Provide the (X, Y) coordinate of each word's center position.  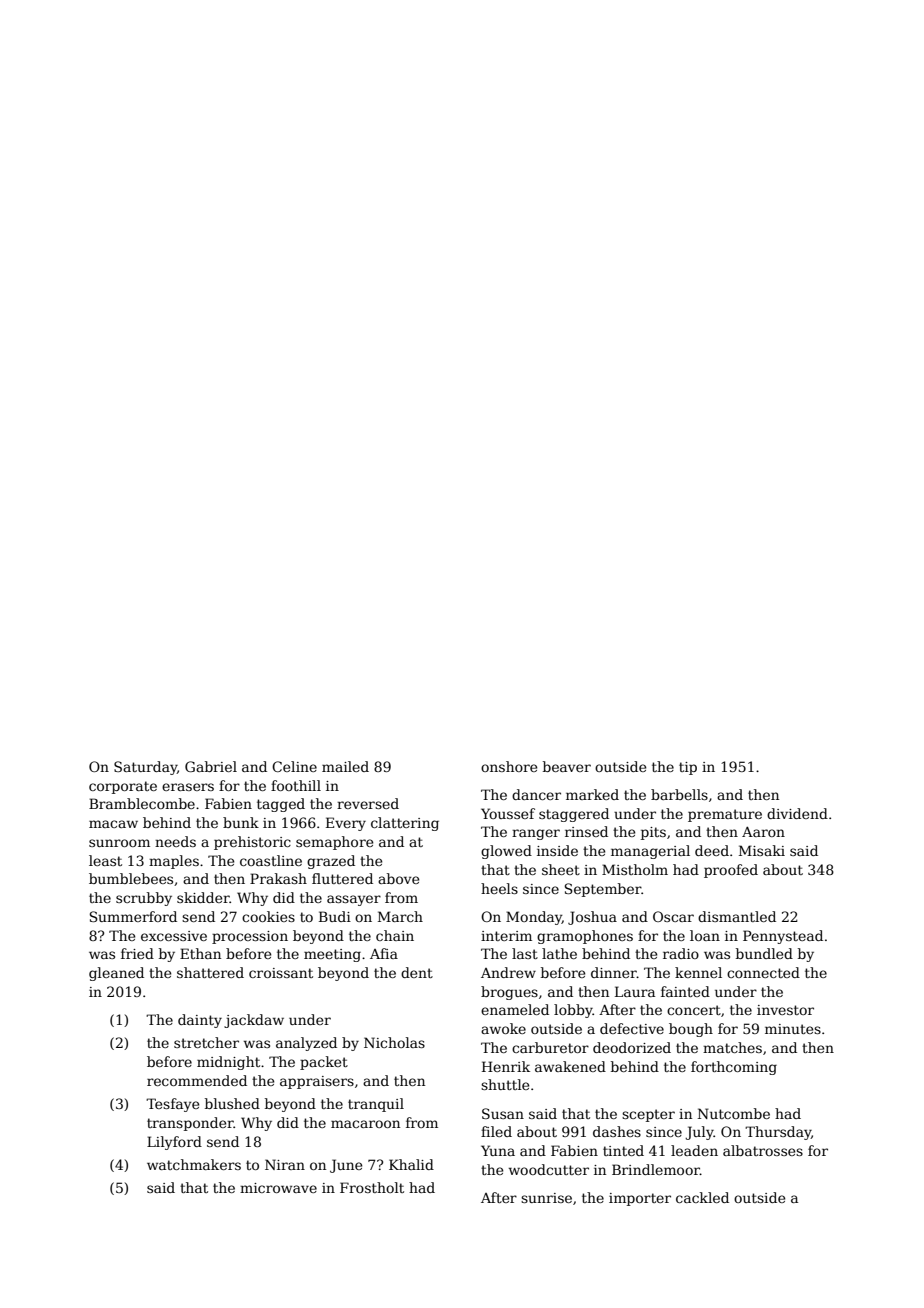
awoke (503, 1028)
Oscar (673, 916)
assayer (354, 900)
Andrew (508, 972)
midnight (228, 1063)
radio (681, 953)
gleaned (116, 974)
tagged (281, 805)
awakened (570, 1066)
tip (688, 768)
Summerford (133, 916)
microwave (278, 1188)
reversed (368, 803)
